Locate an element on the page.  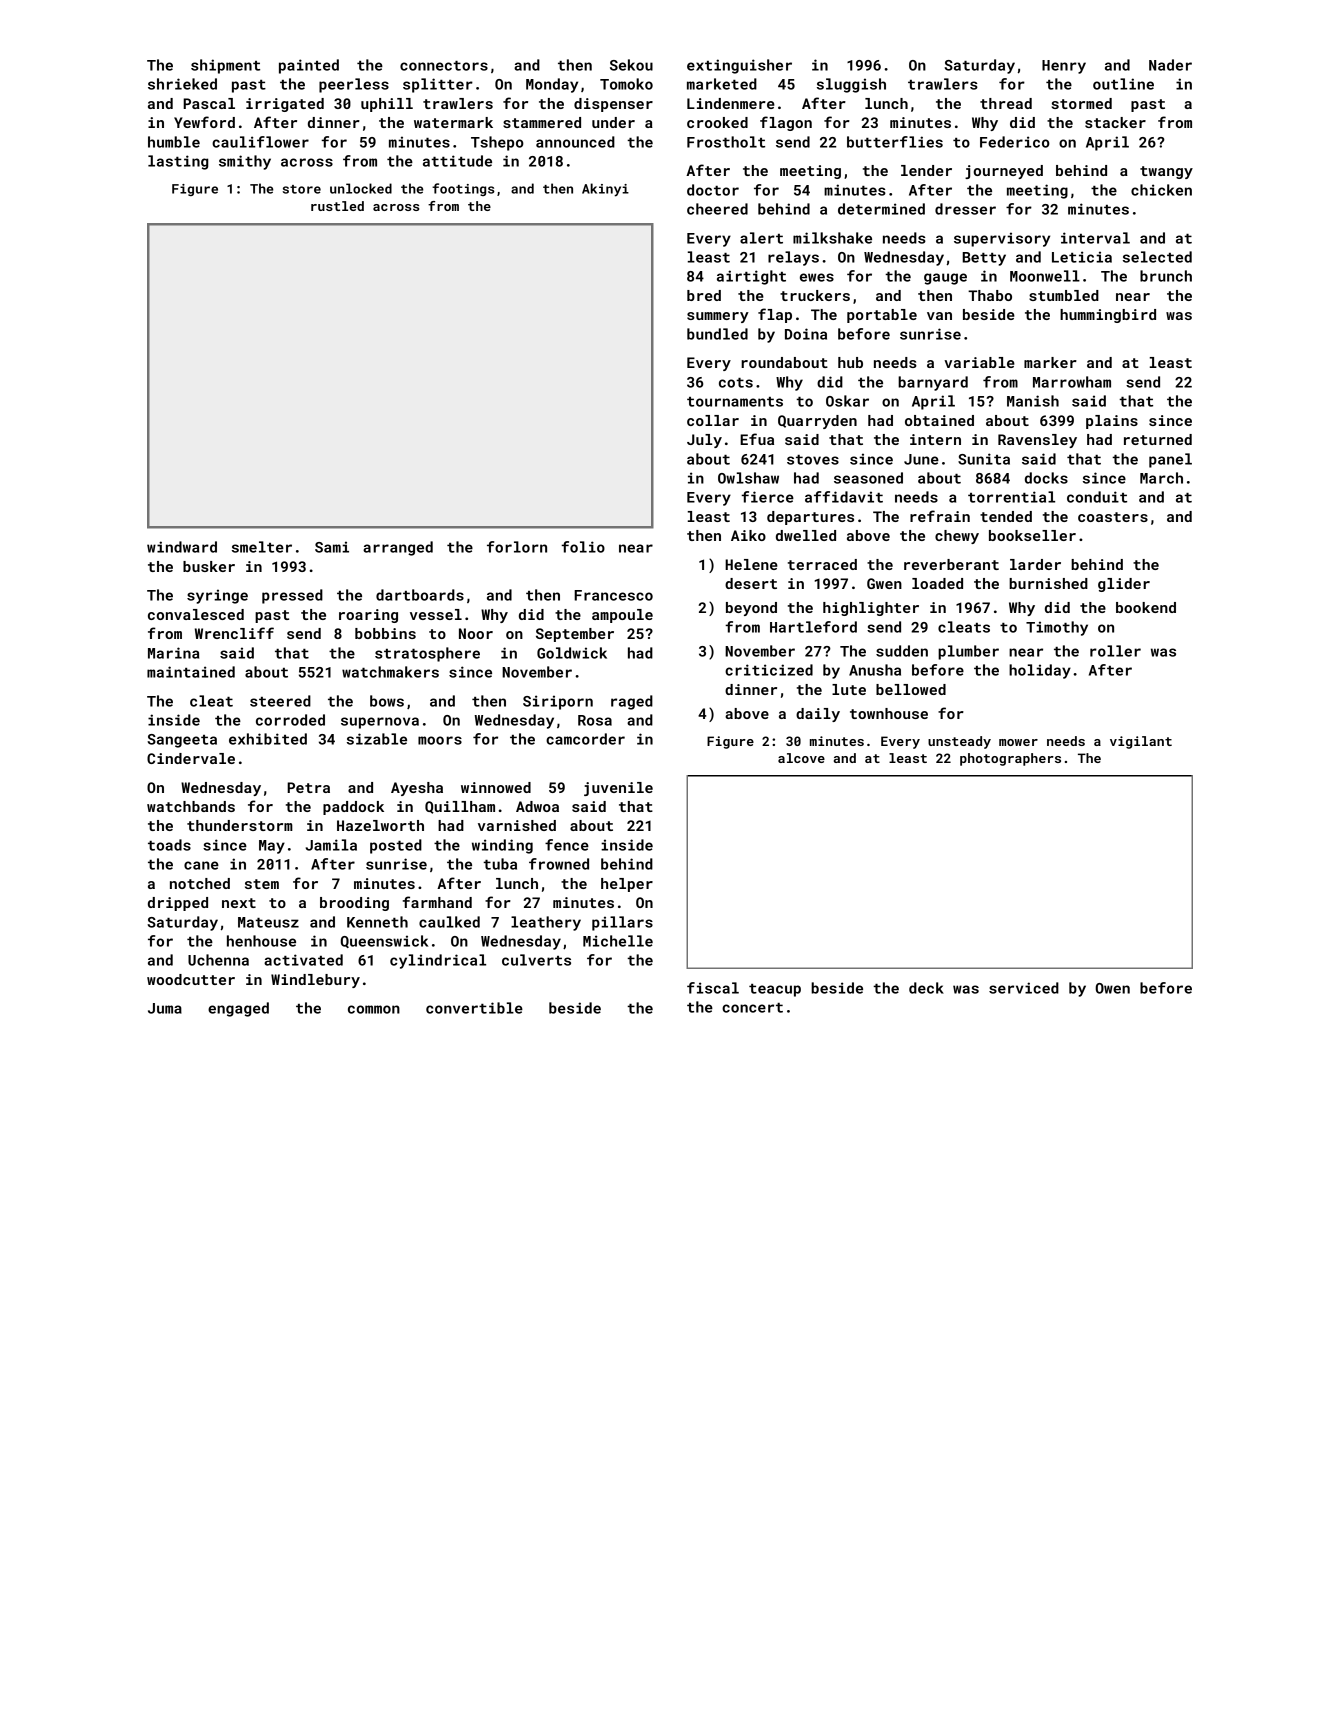
bookend is located at coordinates (1146, 607).
